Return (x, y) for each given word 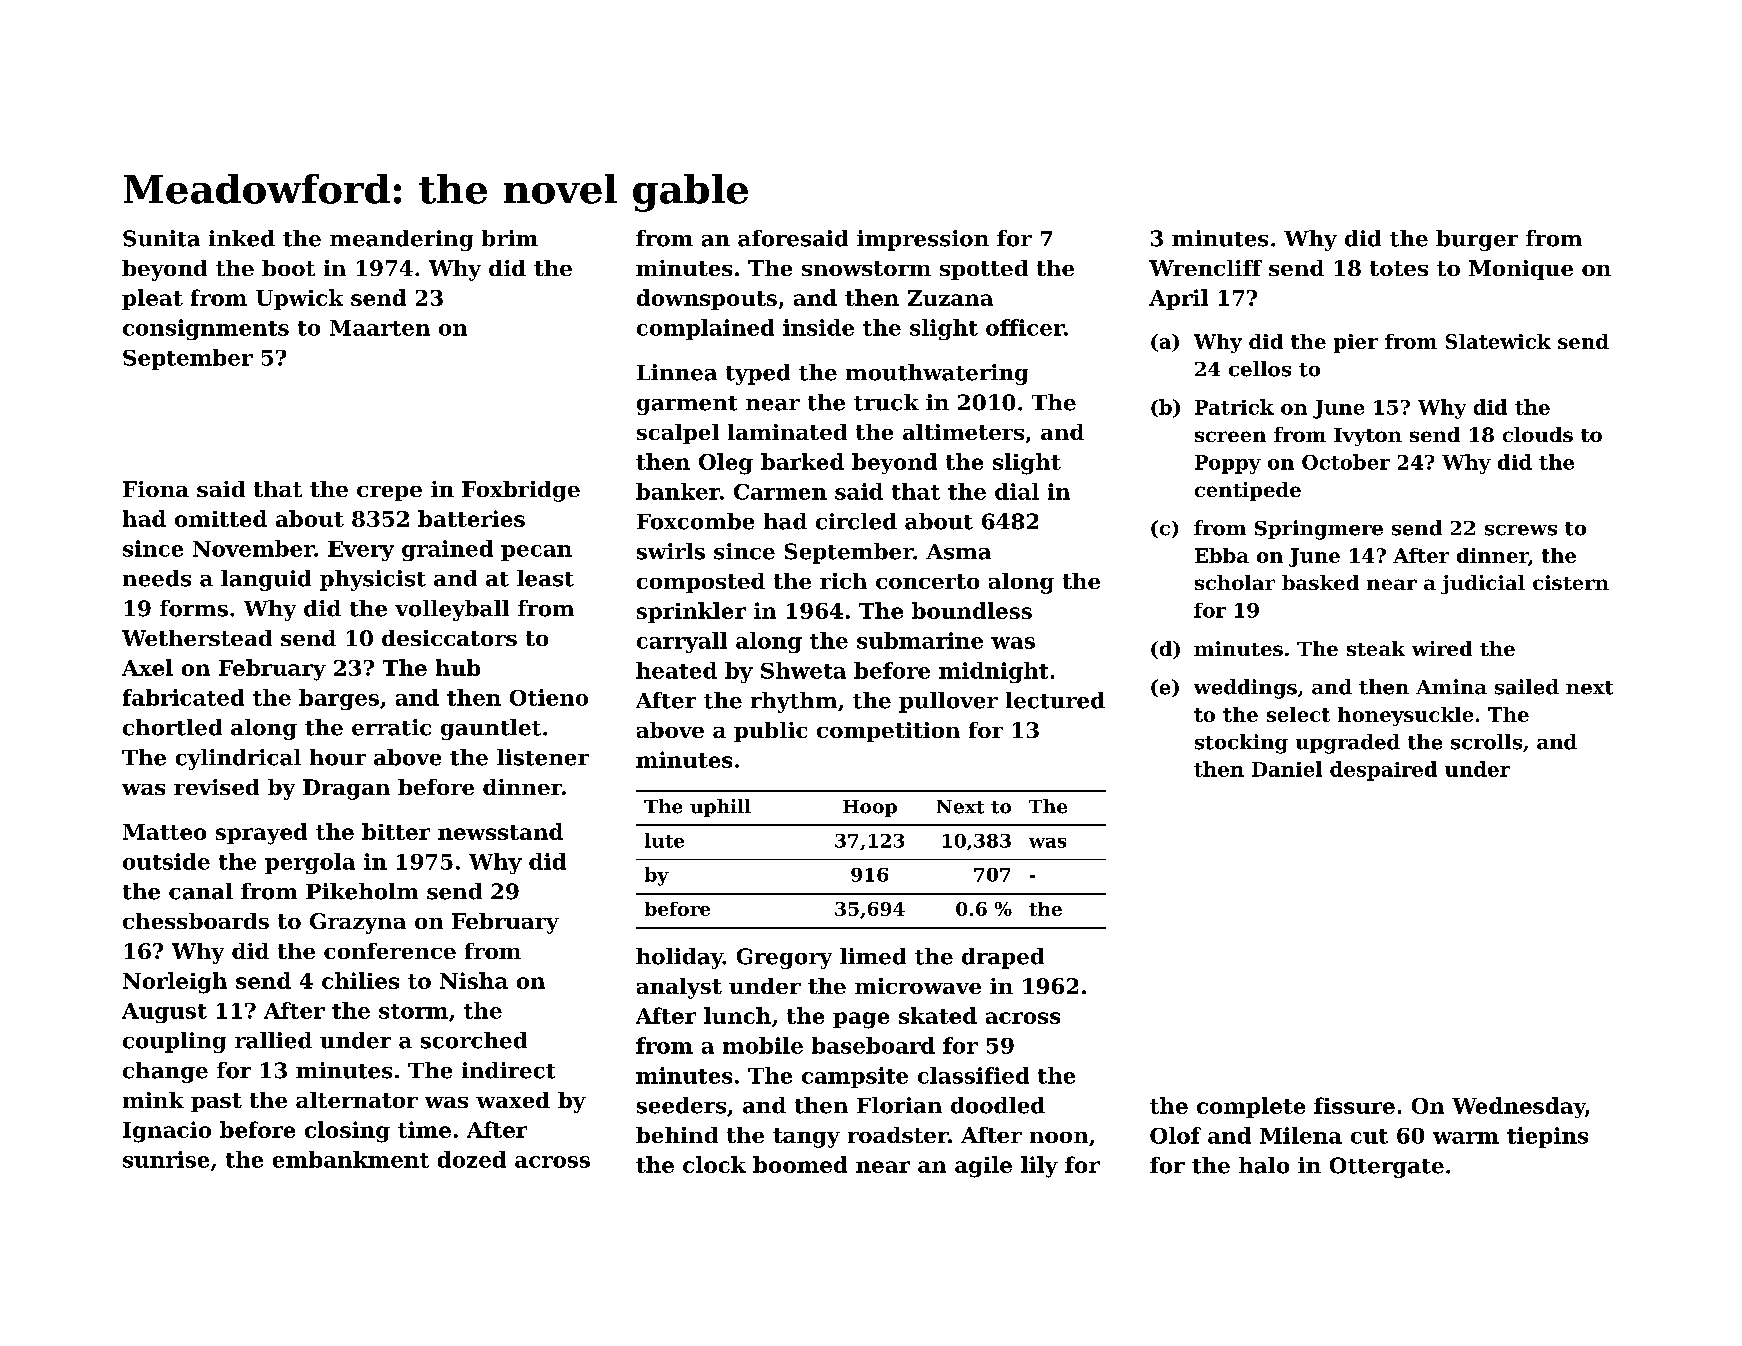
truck (886, 402)
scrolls (1486, 742)
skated (938, 1015)
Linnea (677, 372)
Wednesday (1518, 1107)
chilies (360, 980)
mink (153, 1100)
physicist (373, 580)
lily (1039, 1167)
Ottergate (1387, 1167)
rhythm (794, 702)
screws (1521, 530)
